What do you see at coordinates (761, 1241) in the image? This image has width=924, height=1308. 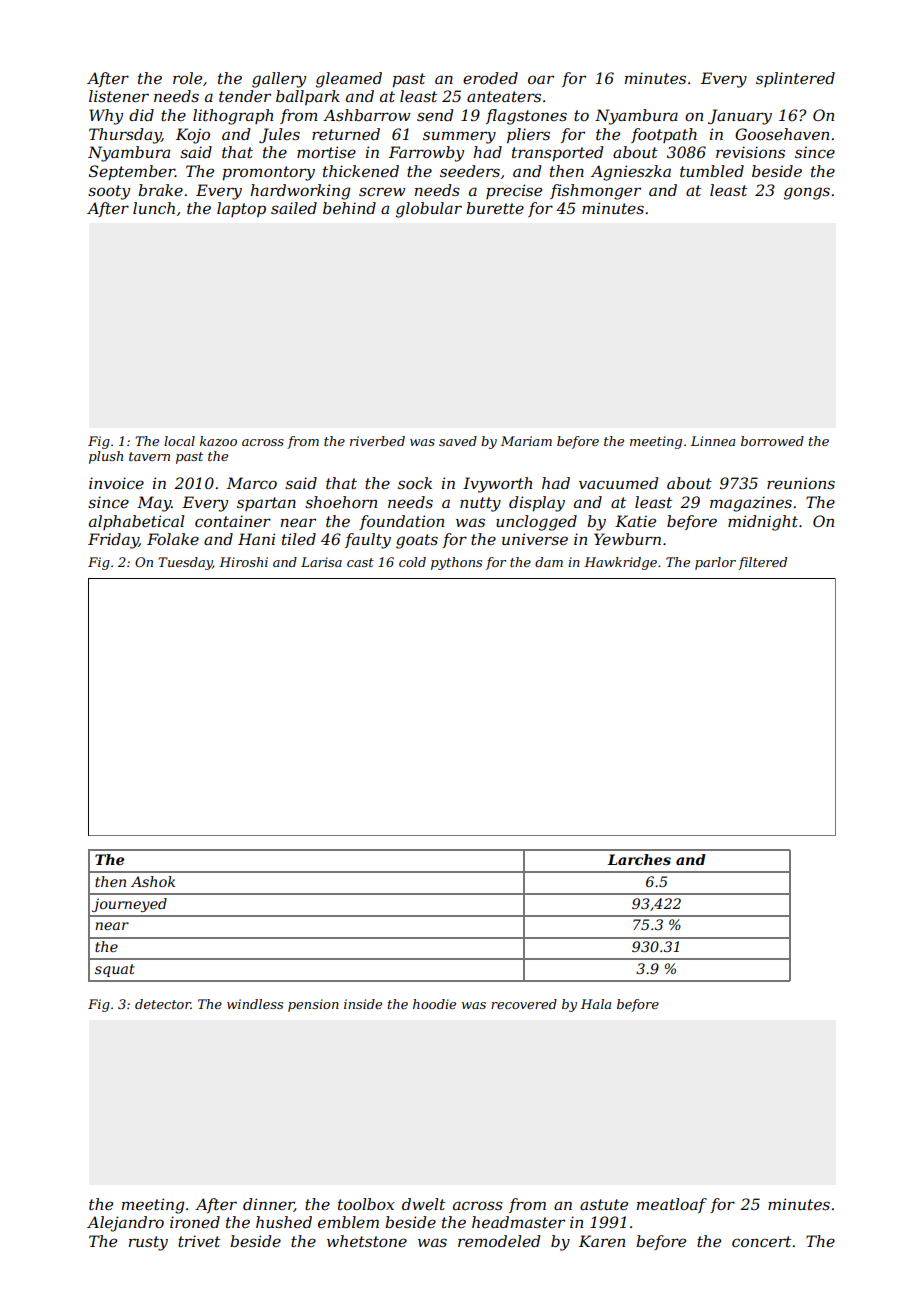 I see `concert` at bounding box center [761, 1241].
